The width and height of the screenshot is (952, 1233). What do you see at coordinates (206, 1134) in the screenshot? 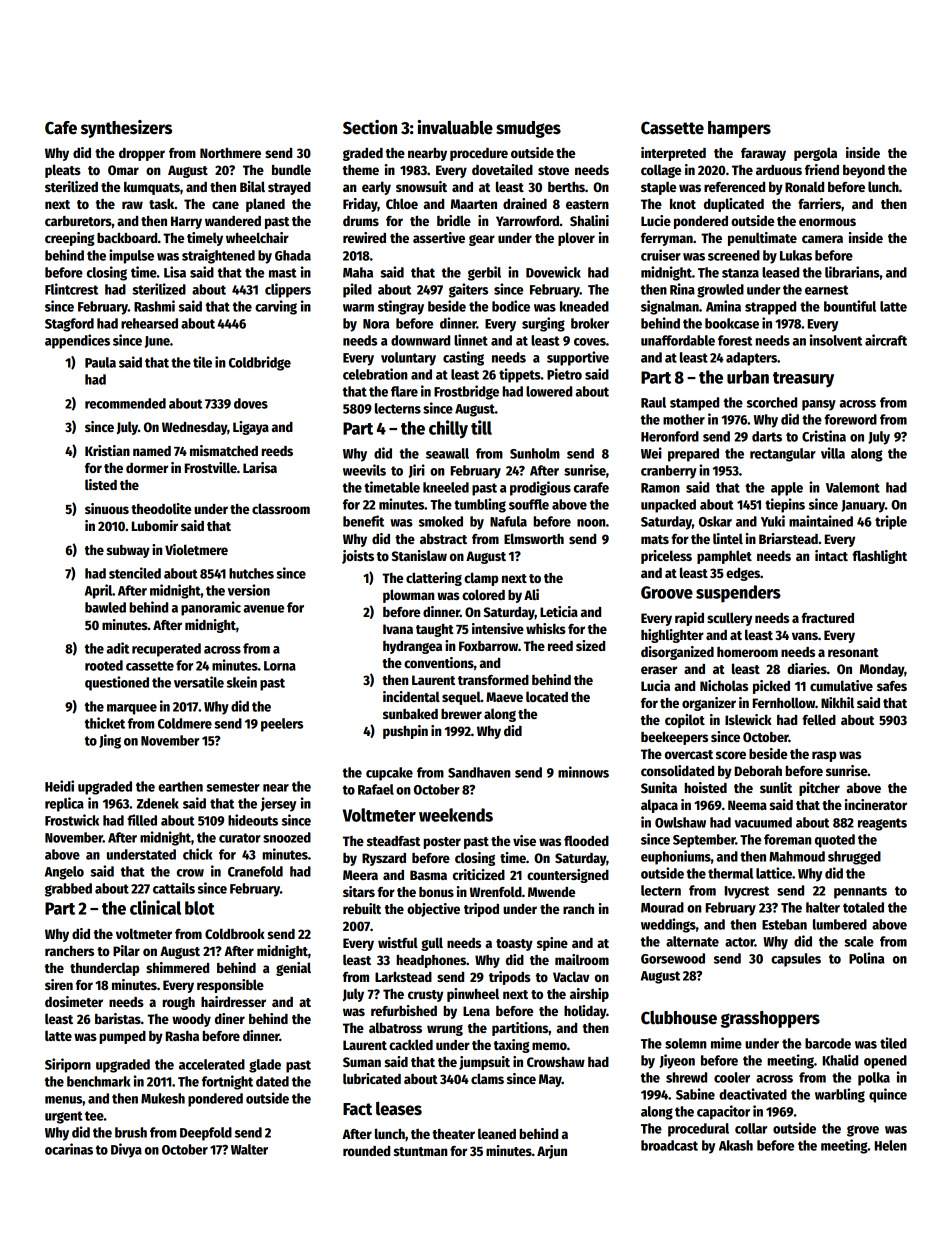
I see `Deepfold` at bounding box center [206, 1134].
